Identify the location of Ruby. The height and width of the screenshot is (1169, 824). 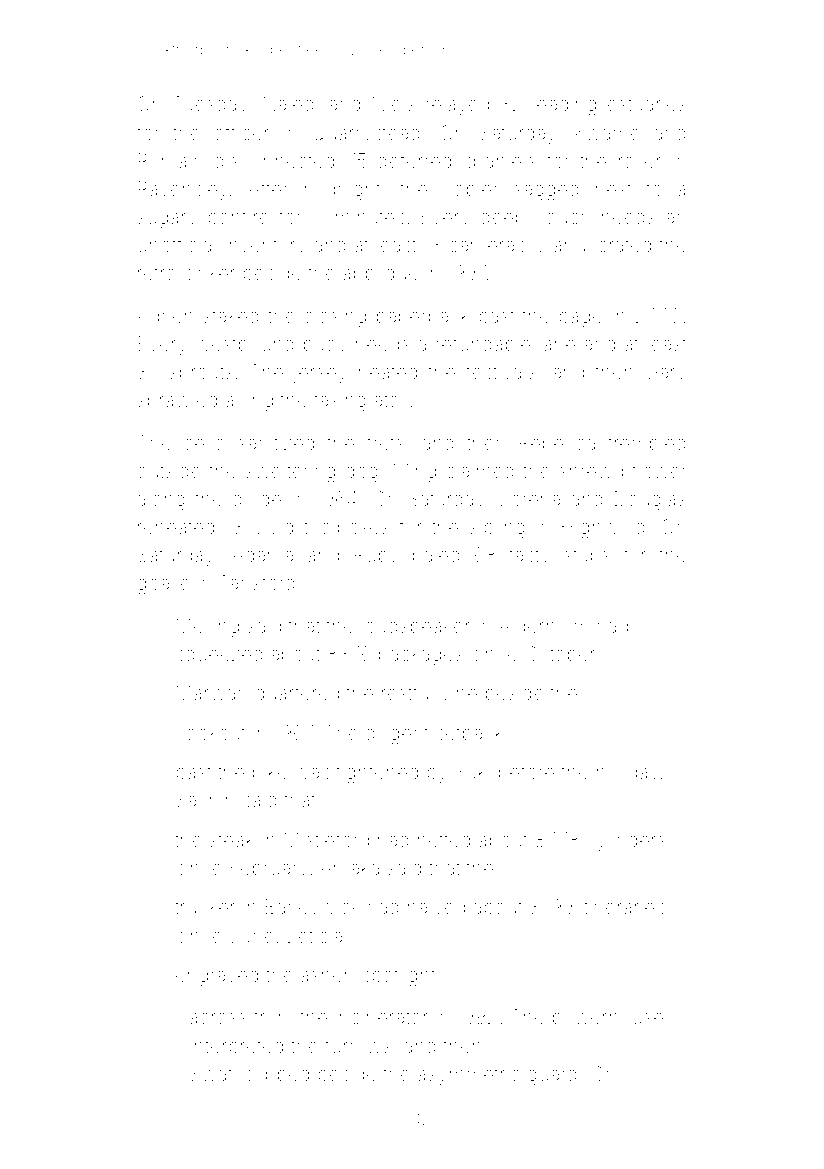
(376, 556).
